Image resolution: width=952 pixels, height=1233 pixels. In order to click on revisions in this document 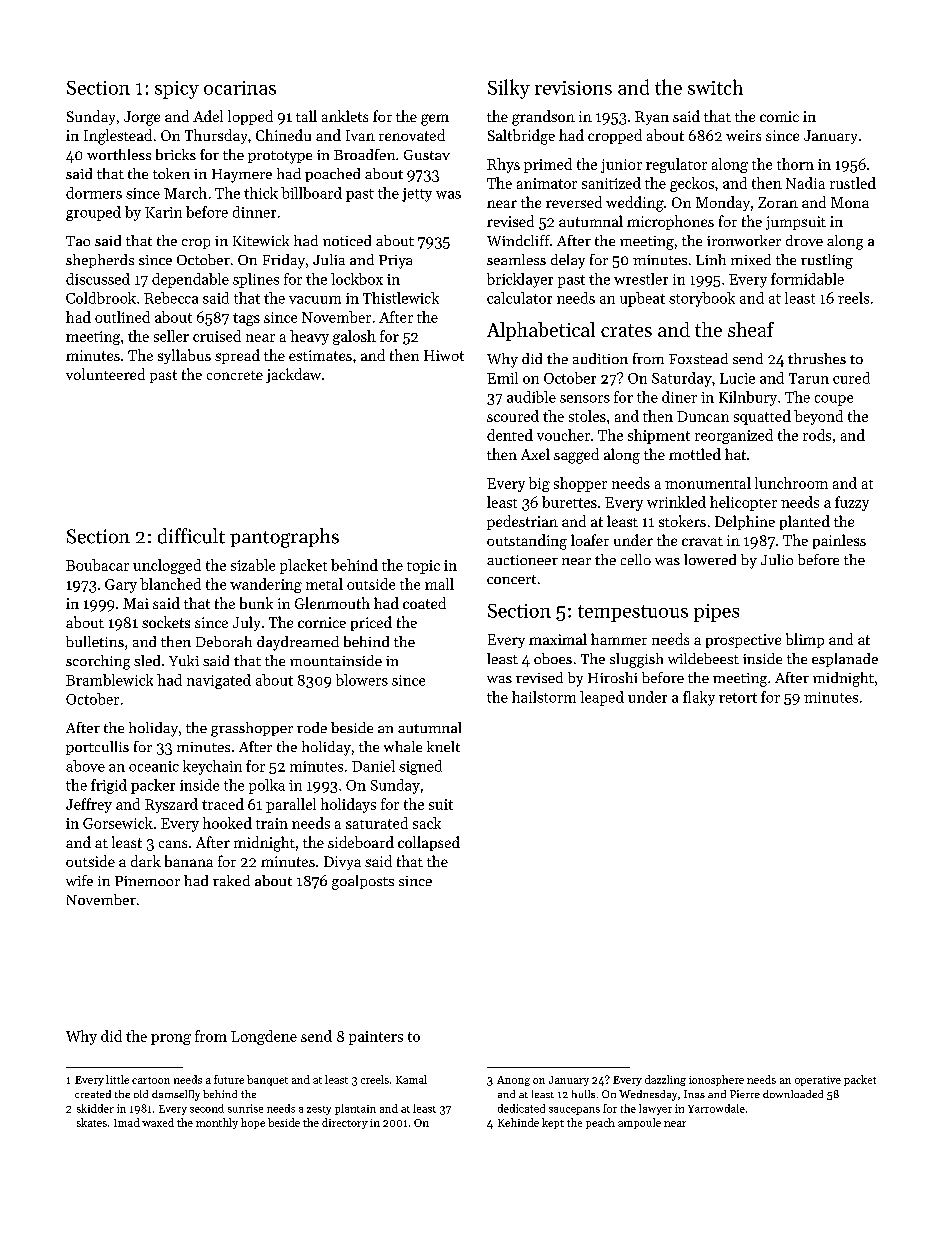, I will do `click(573, 88)`.
